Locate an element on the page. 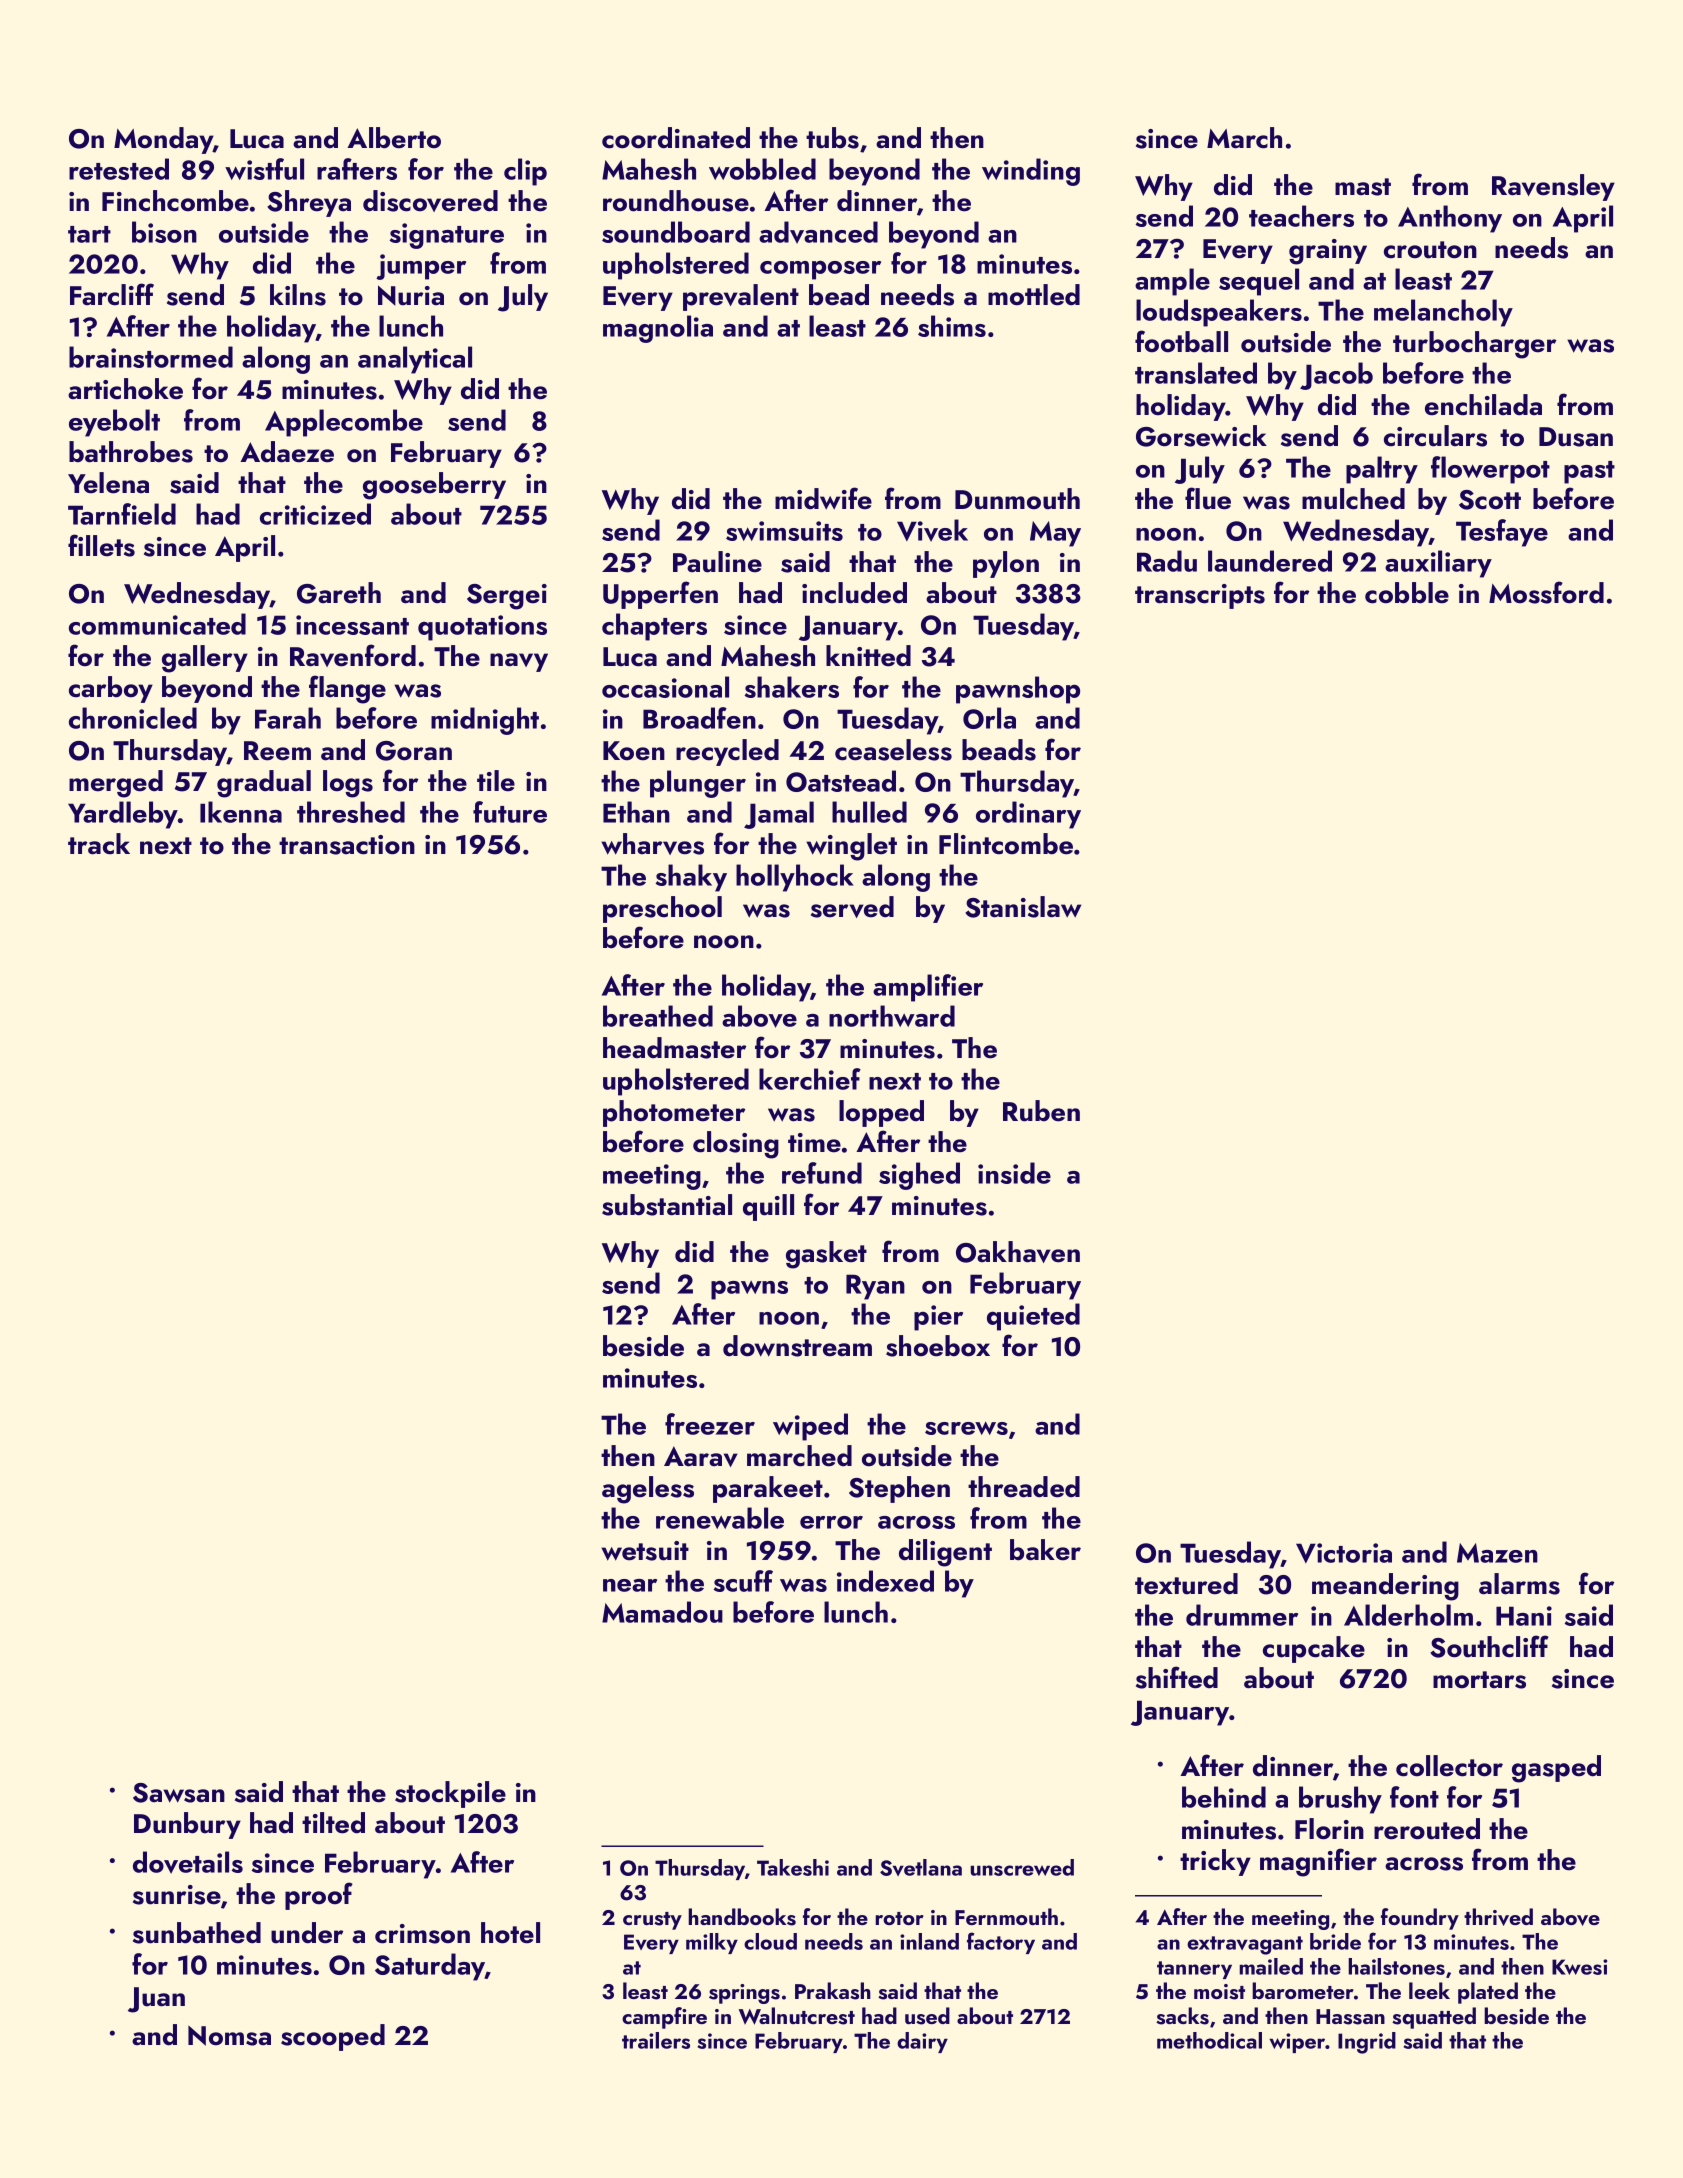 This document has width=1683, height=2178. quieted is located at coordinates (1033, 1317).
